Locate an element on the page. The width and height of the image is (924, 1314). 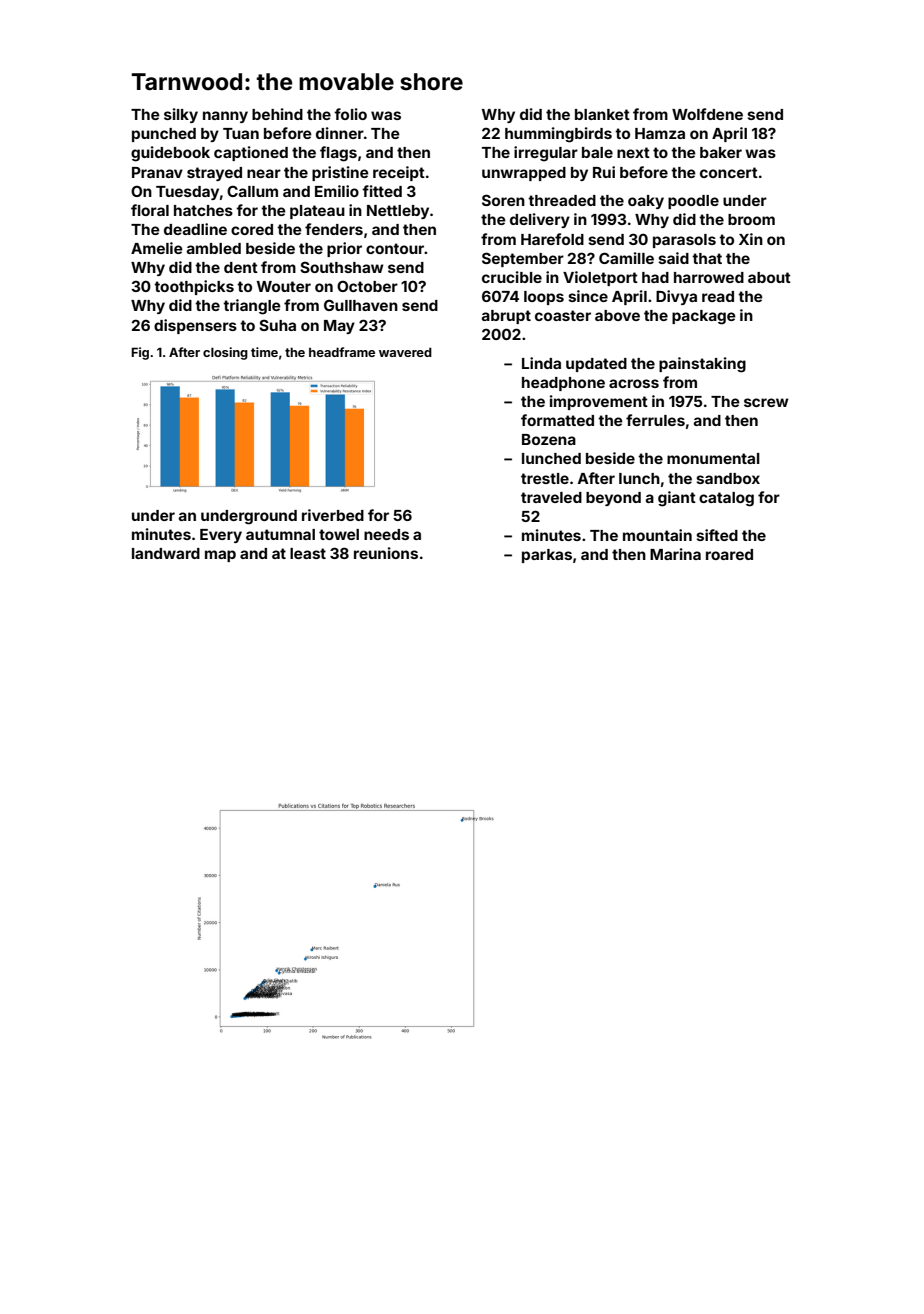
oaky is located at coordinates (646, 202).
